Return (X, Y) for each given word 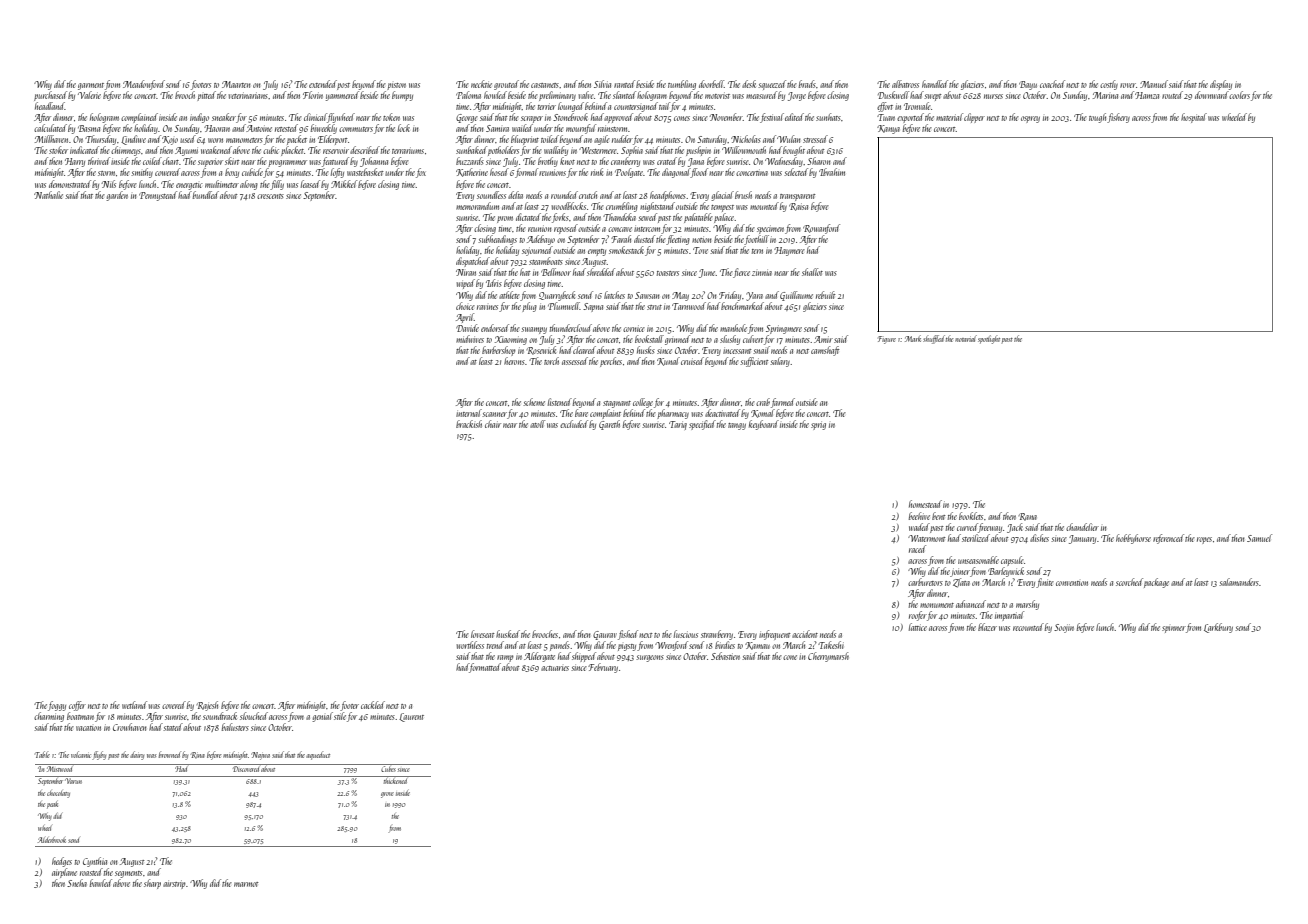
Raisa (798, 207)
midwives (470, 339)
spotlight (989, 339)
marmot (246, 884)
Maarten (236, 84)
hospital (1194, 118)
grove (387, 795)
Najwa (260, 756)
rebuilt (826, 295)
